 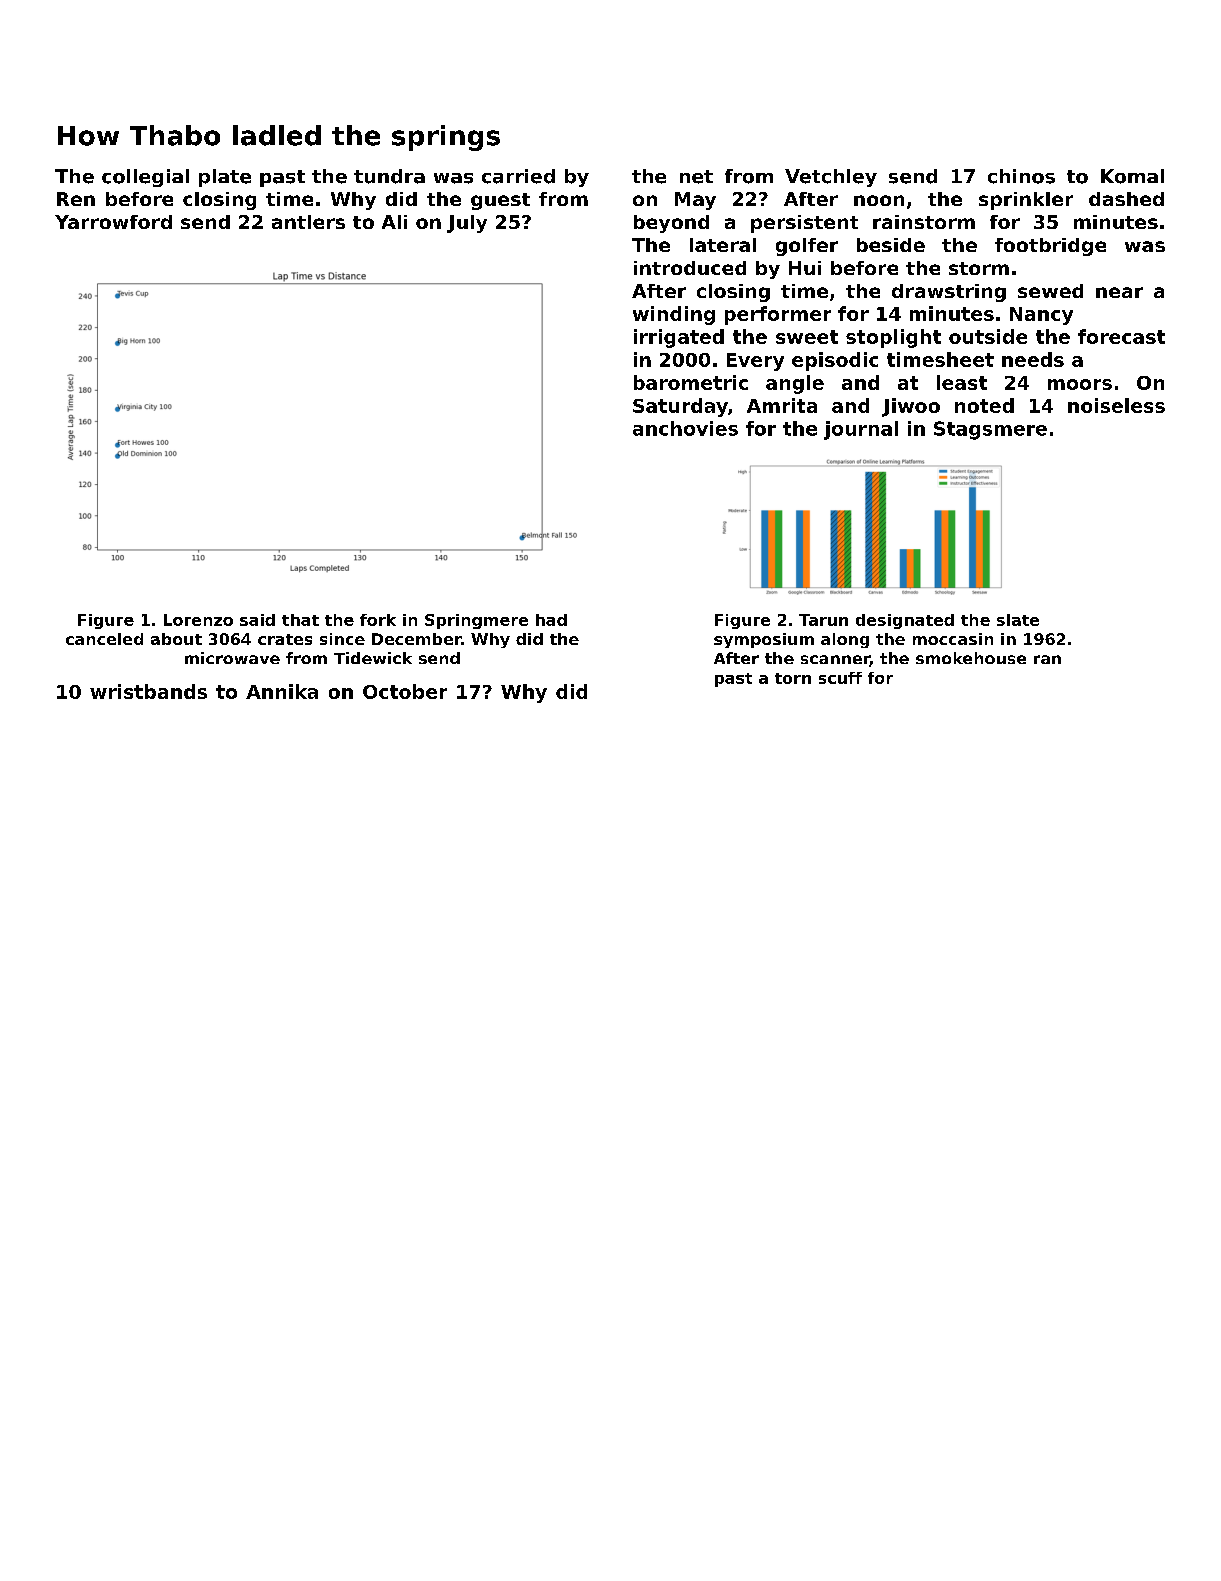 I want to click on tundra, so click(x=389, y=176).
